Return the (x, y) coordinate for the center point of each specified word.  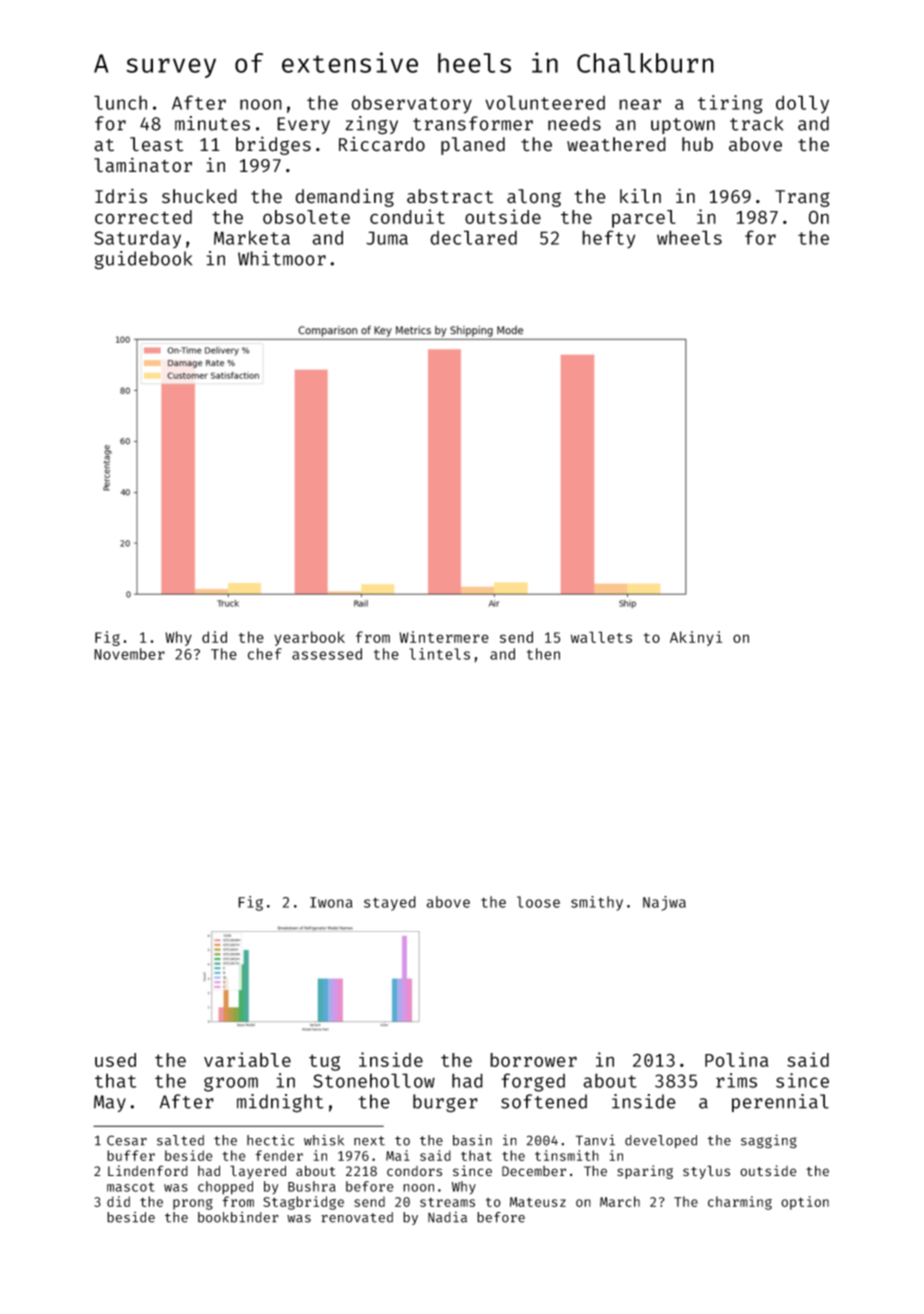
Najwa (664, 903)
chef (265, 654)
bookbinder (238, 1217)
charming (740, 1203)
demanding (344, 197)
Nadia (447, 1217)
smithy (597, 903)
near (640, 104)
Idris (121, 196)
